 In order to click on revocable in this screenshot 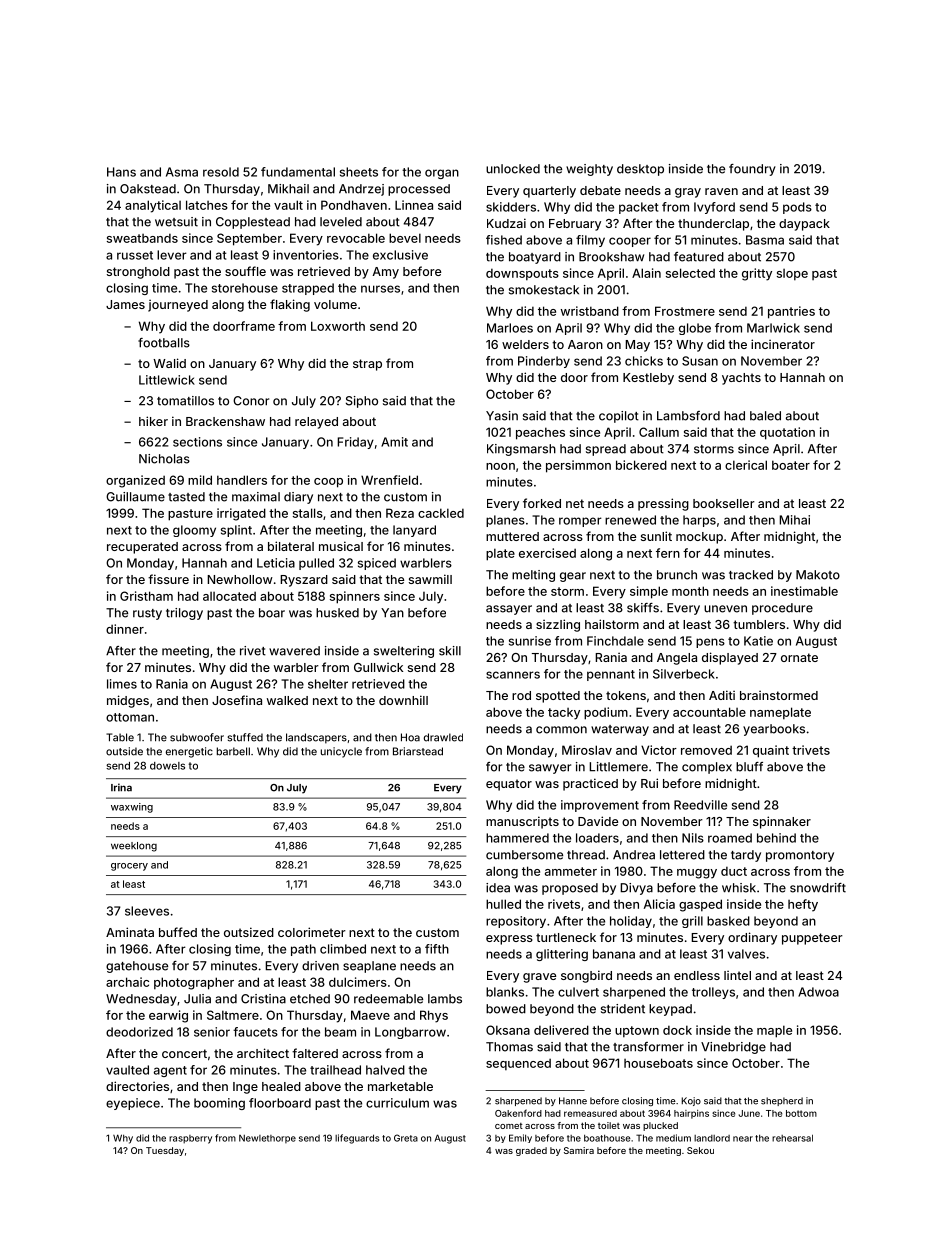, I will do `click(356, 238)`.
